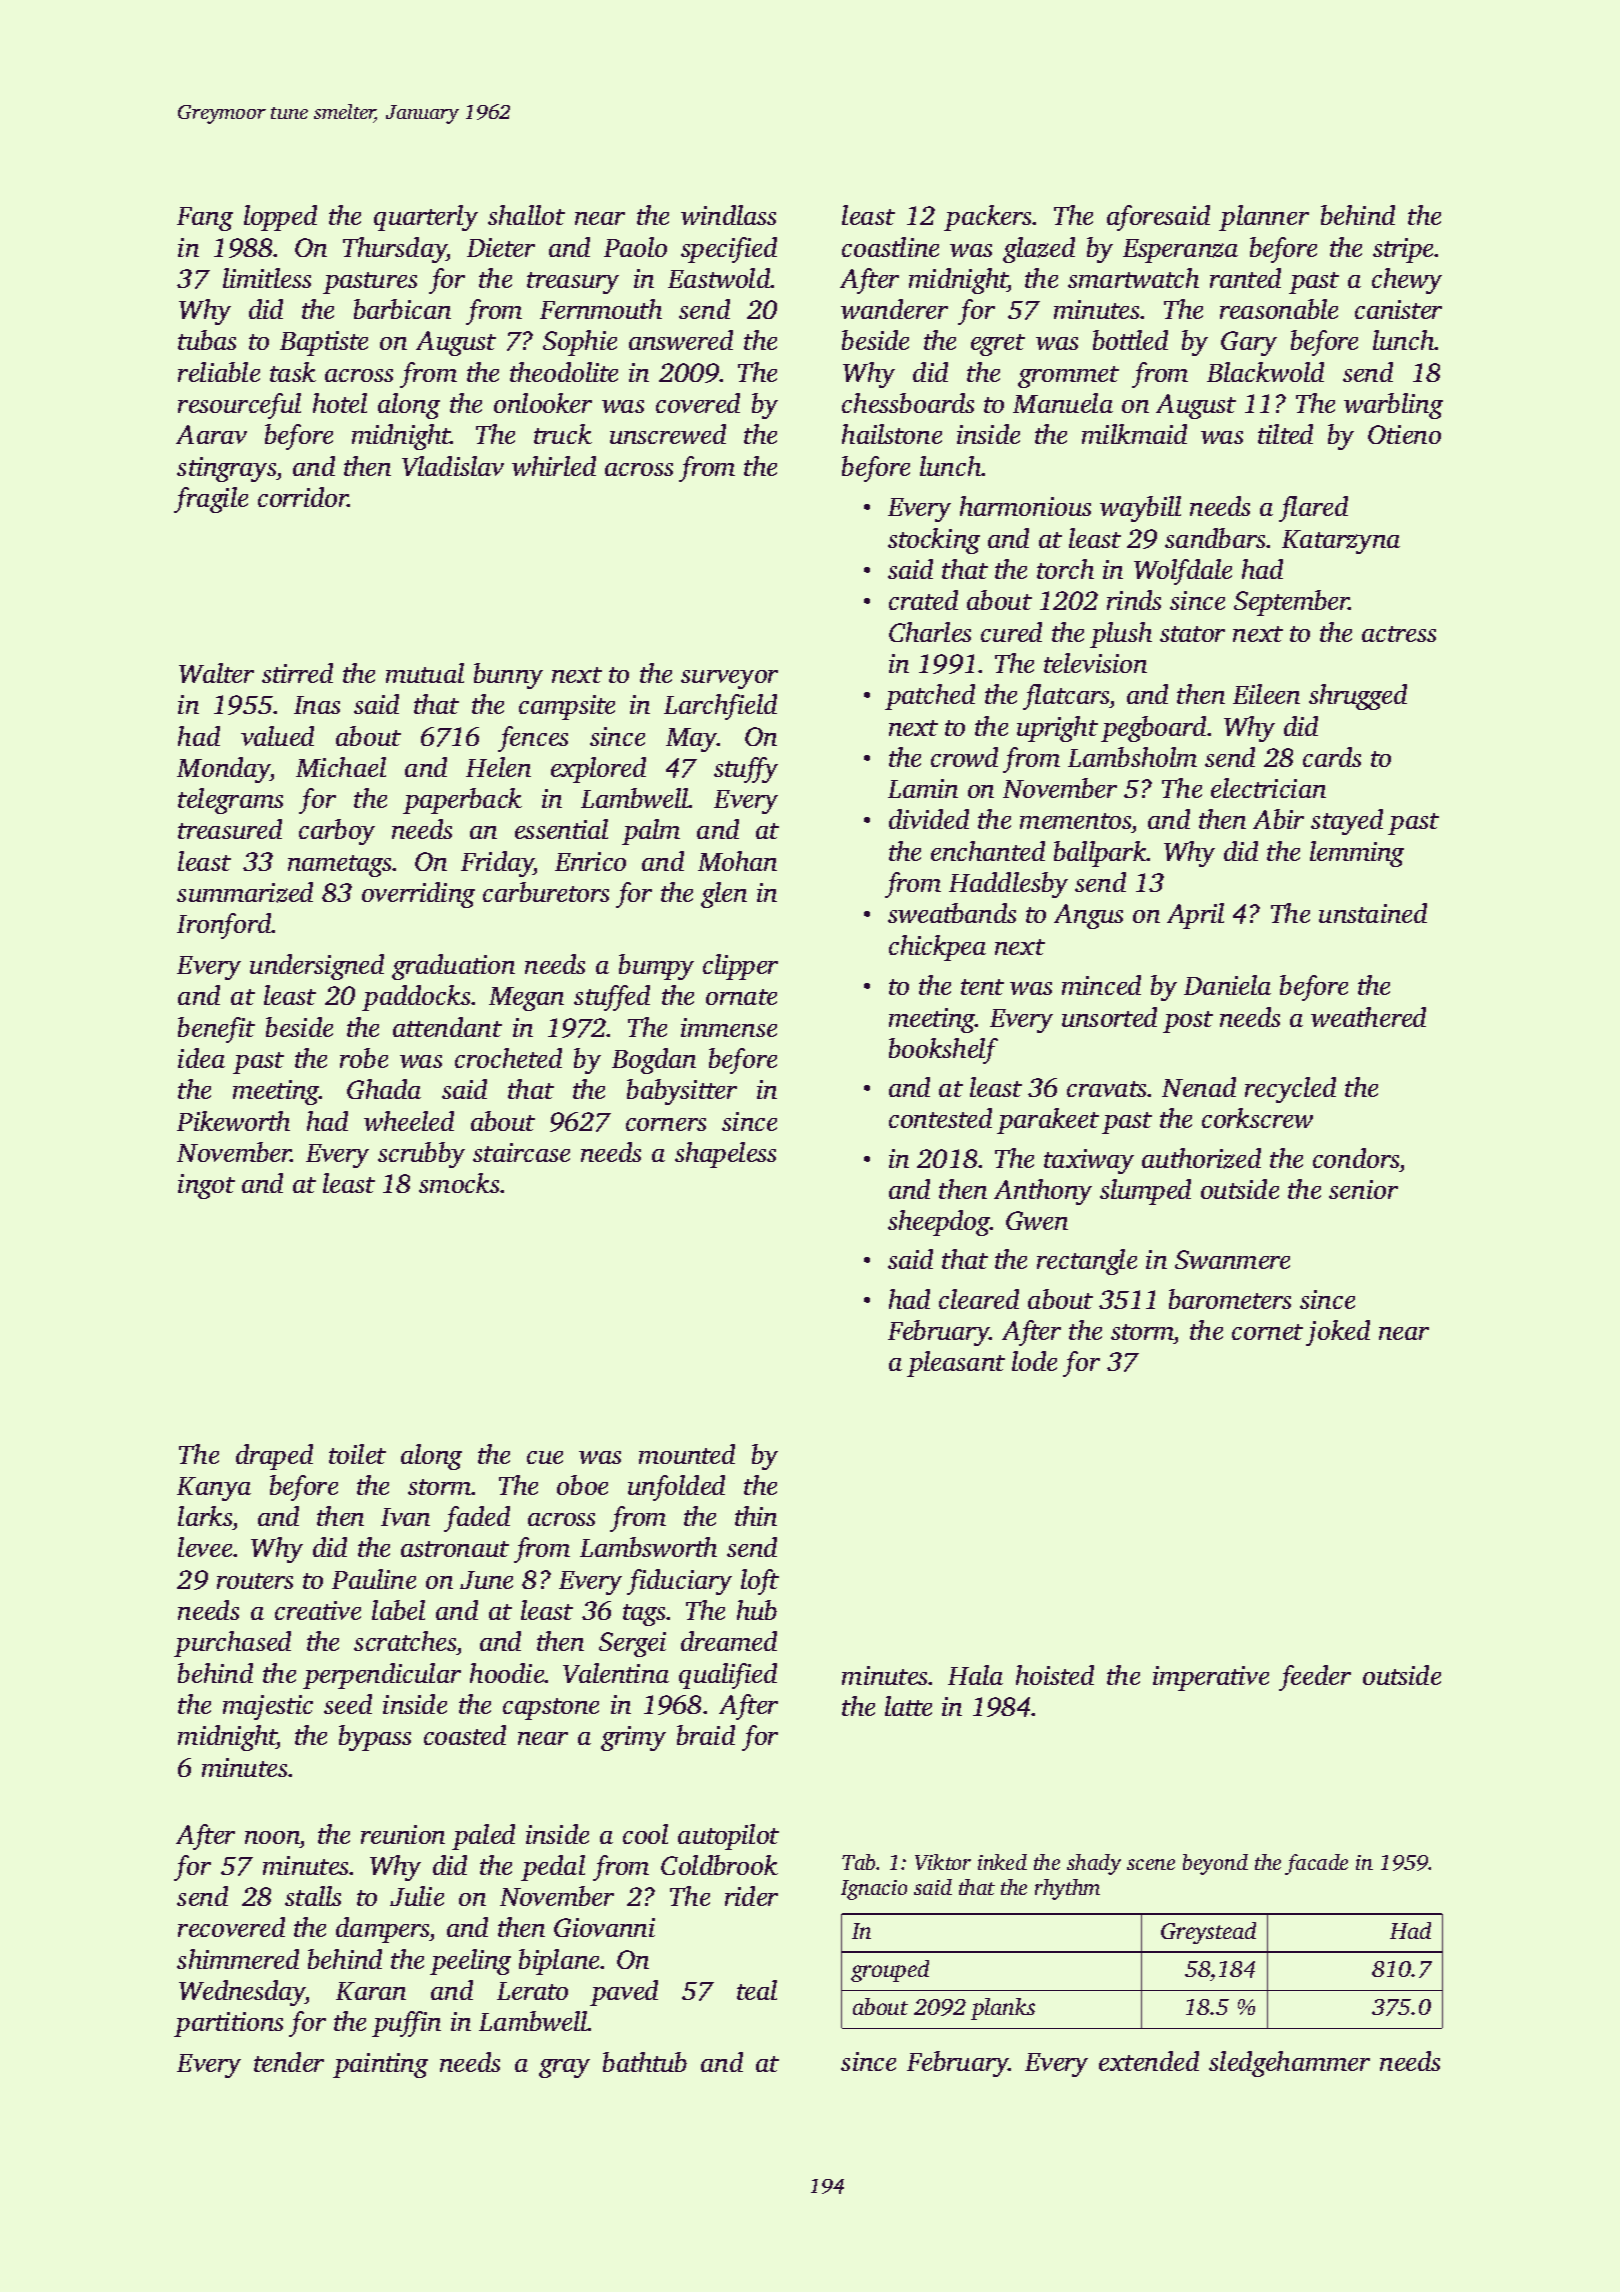  Describe the element at coordinates (751, 1896) in the image. I see `rider` at that location.
